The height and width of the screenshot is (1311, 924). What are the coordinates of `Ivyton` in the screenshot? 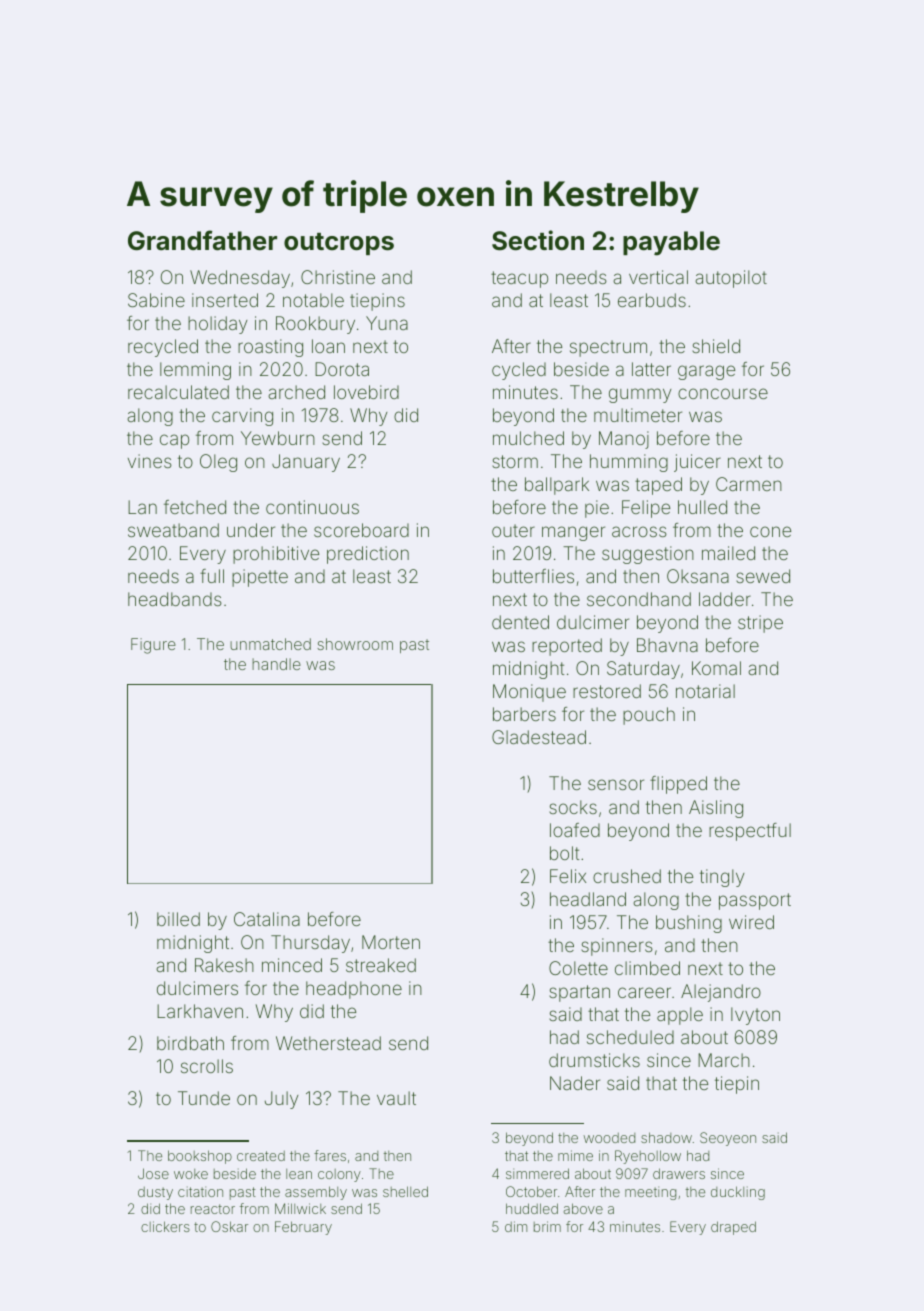 It's located at (755, 1016).
